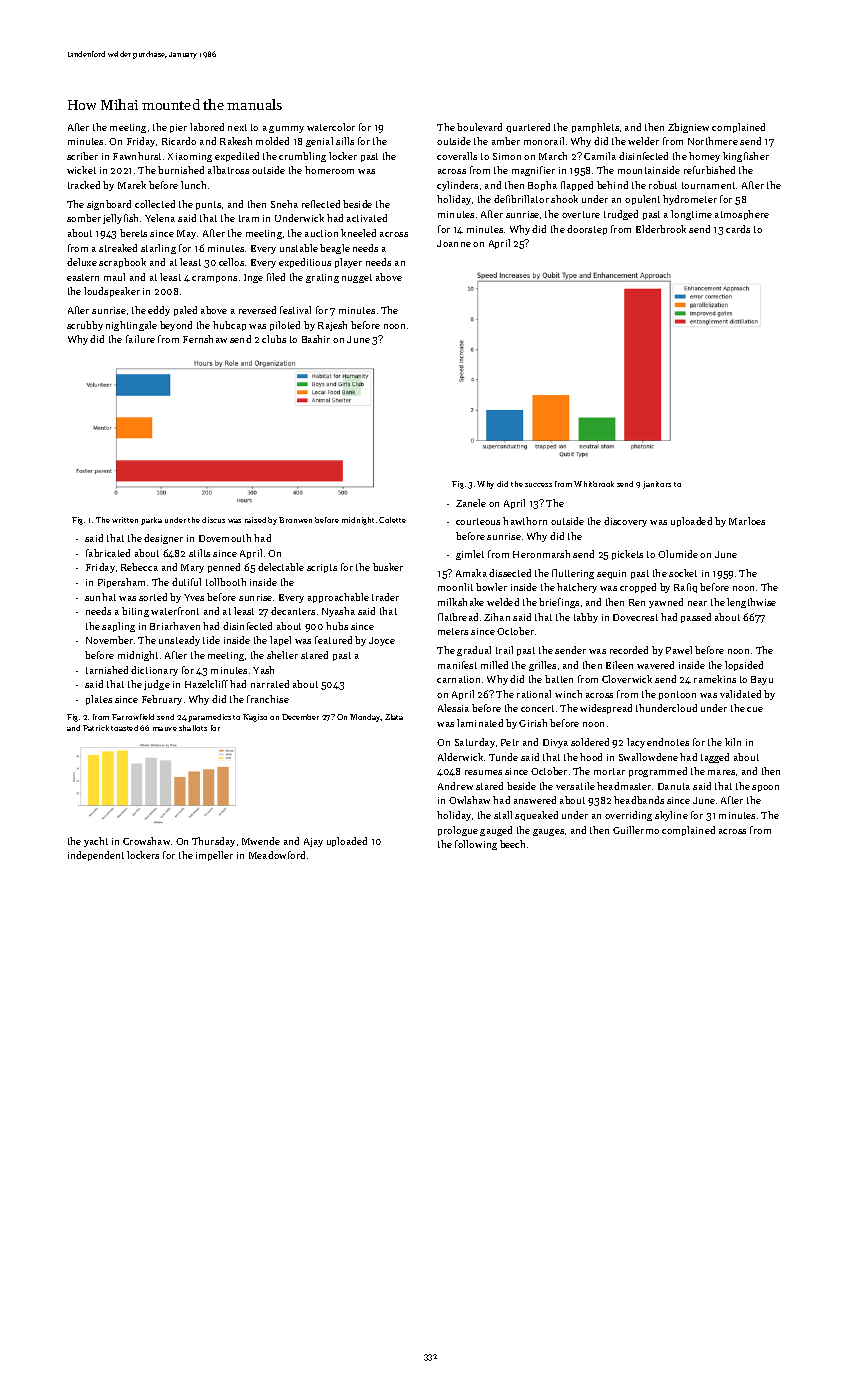 Image resolution: width=849 pixels, height=1400 pixels. What do you see at coordinates (762, 680) in the screenshot?
I see `Bayu` at bounding box center [762, 680].
